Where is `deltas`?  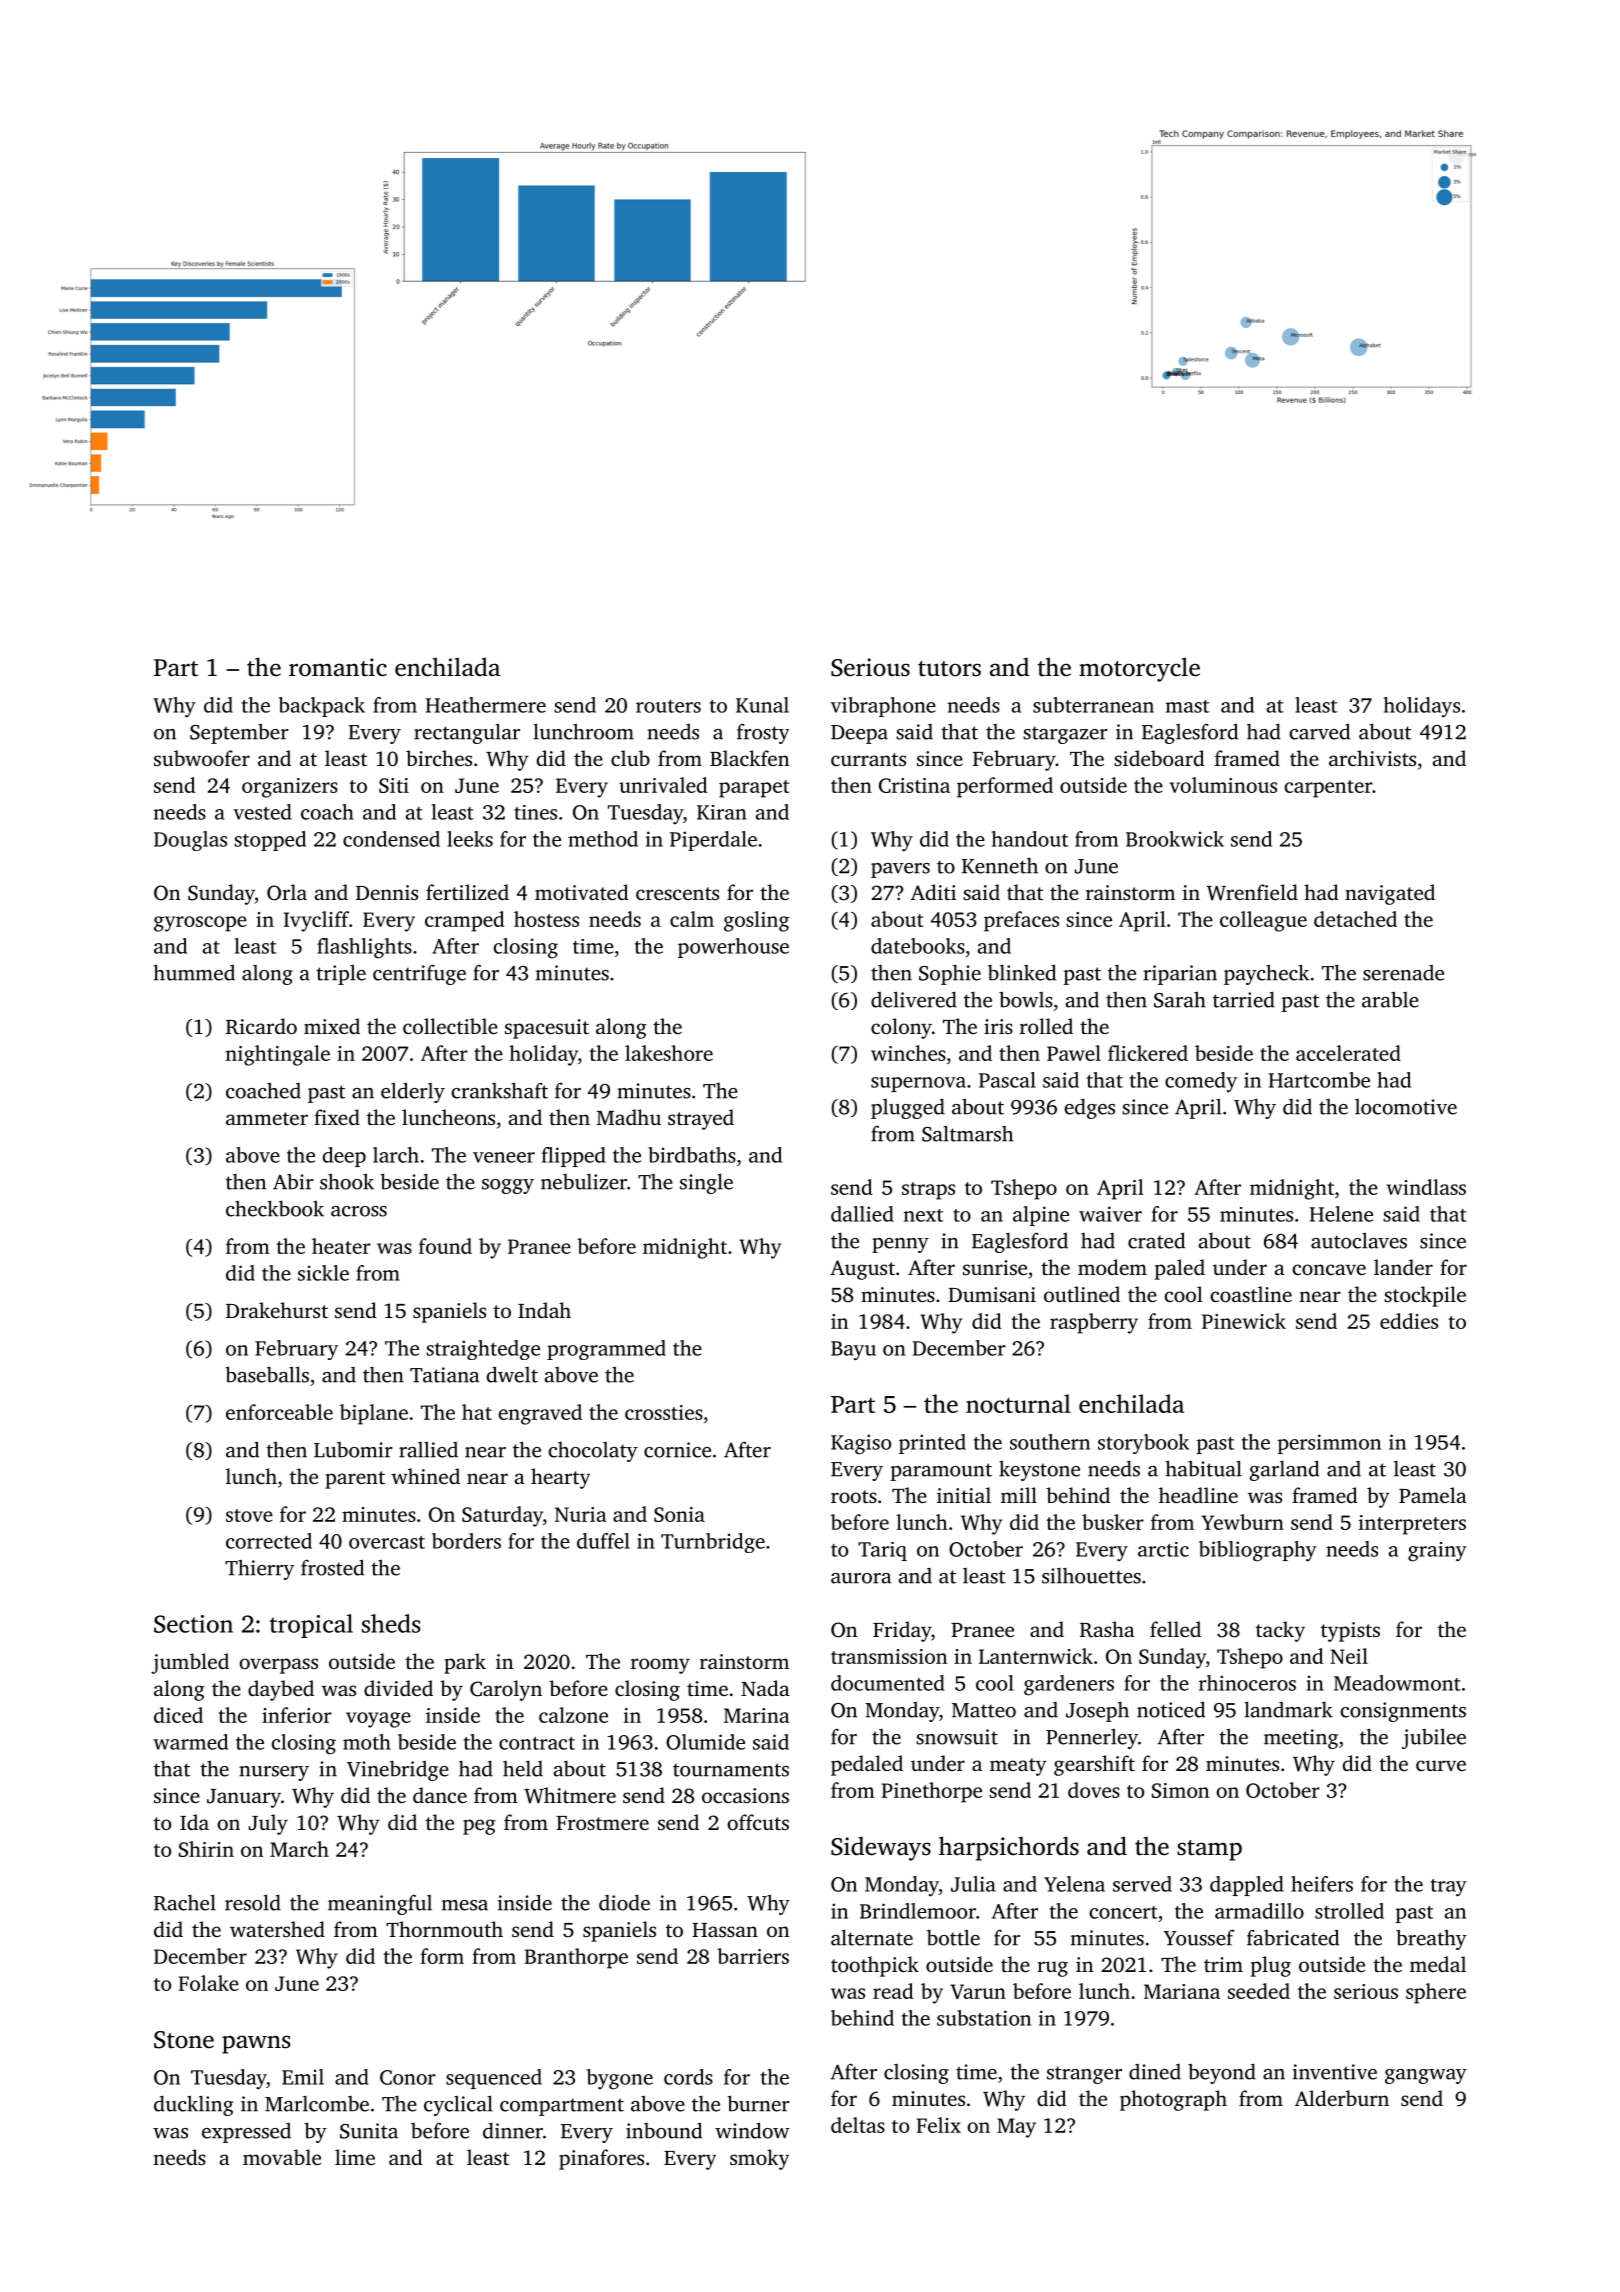 deltas is located at coordinates (858, 2125).
